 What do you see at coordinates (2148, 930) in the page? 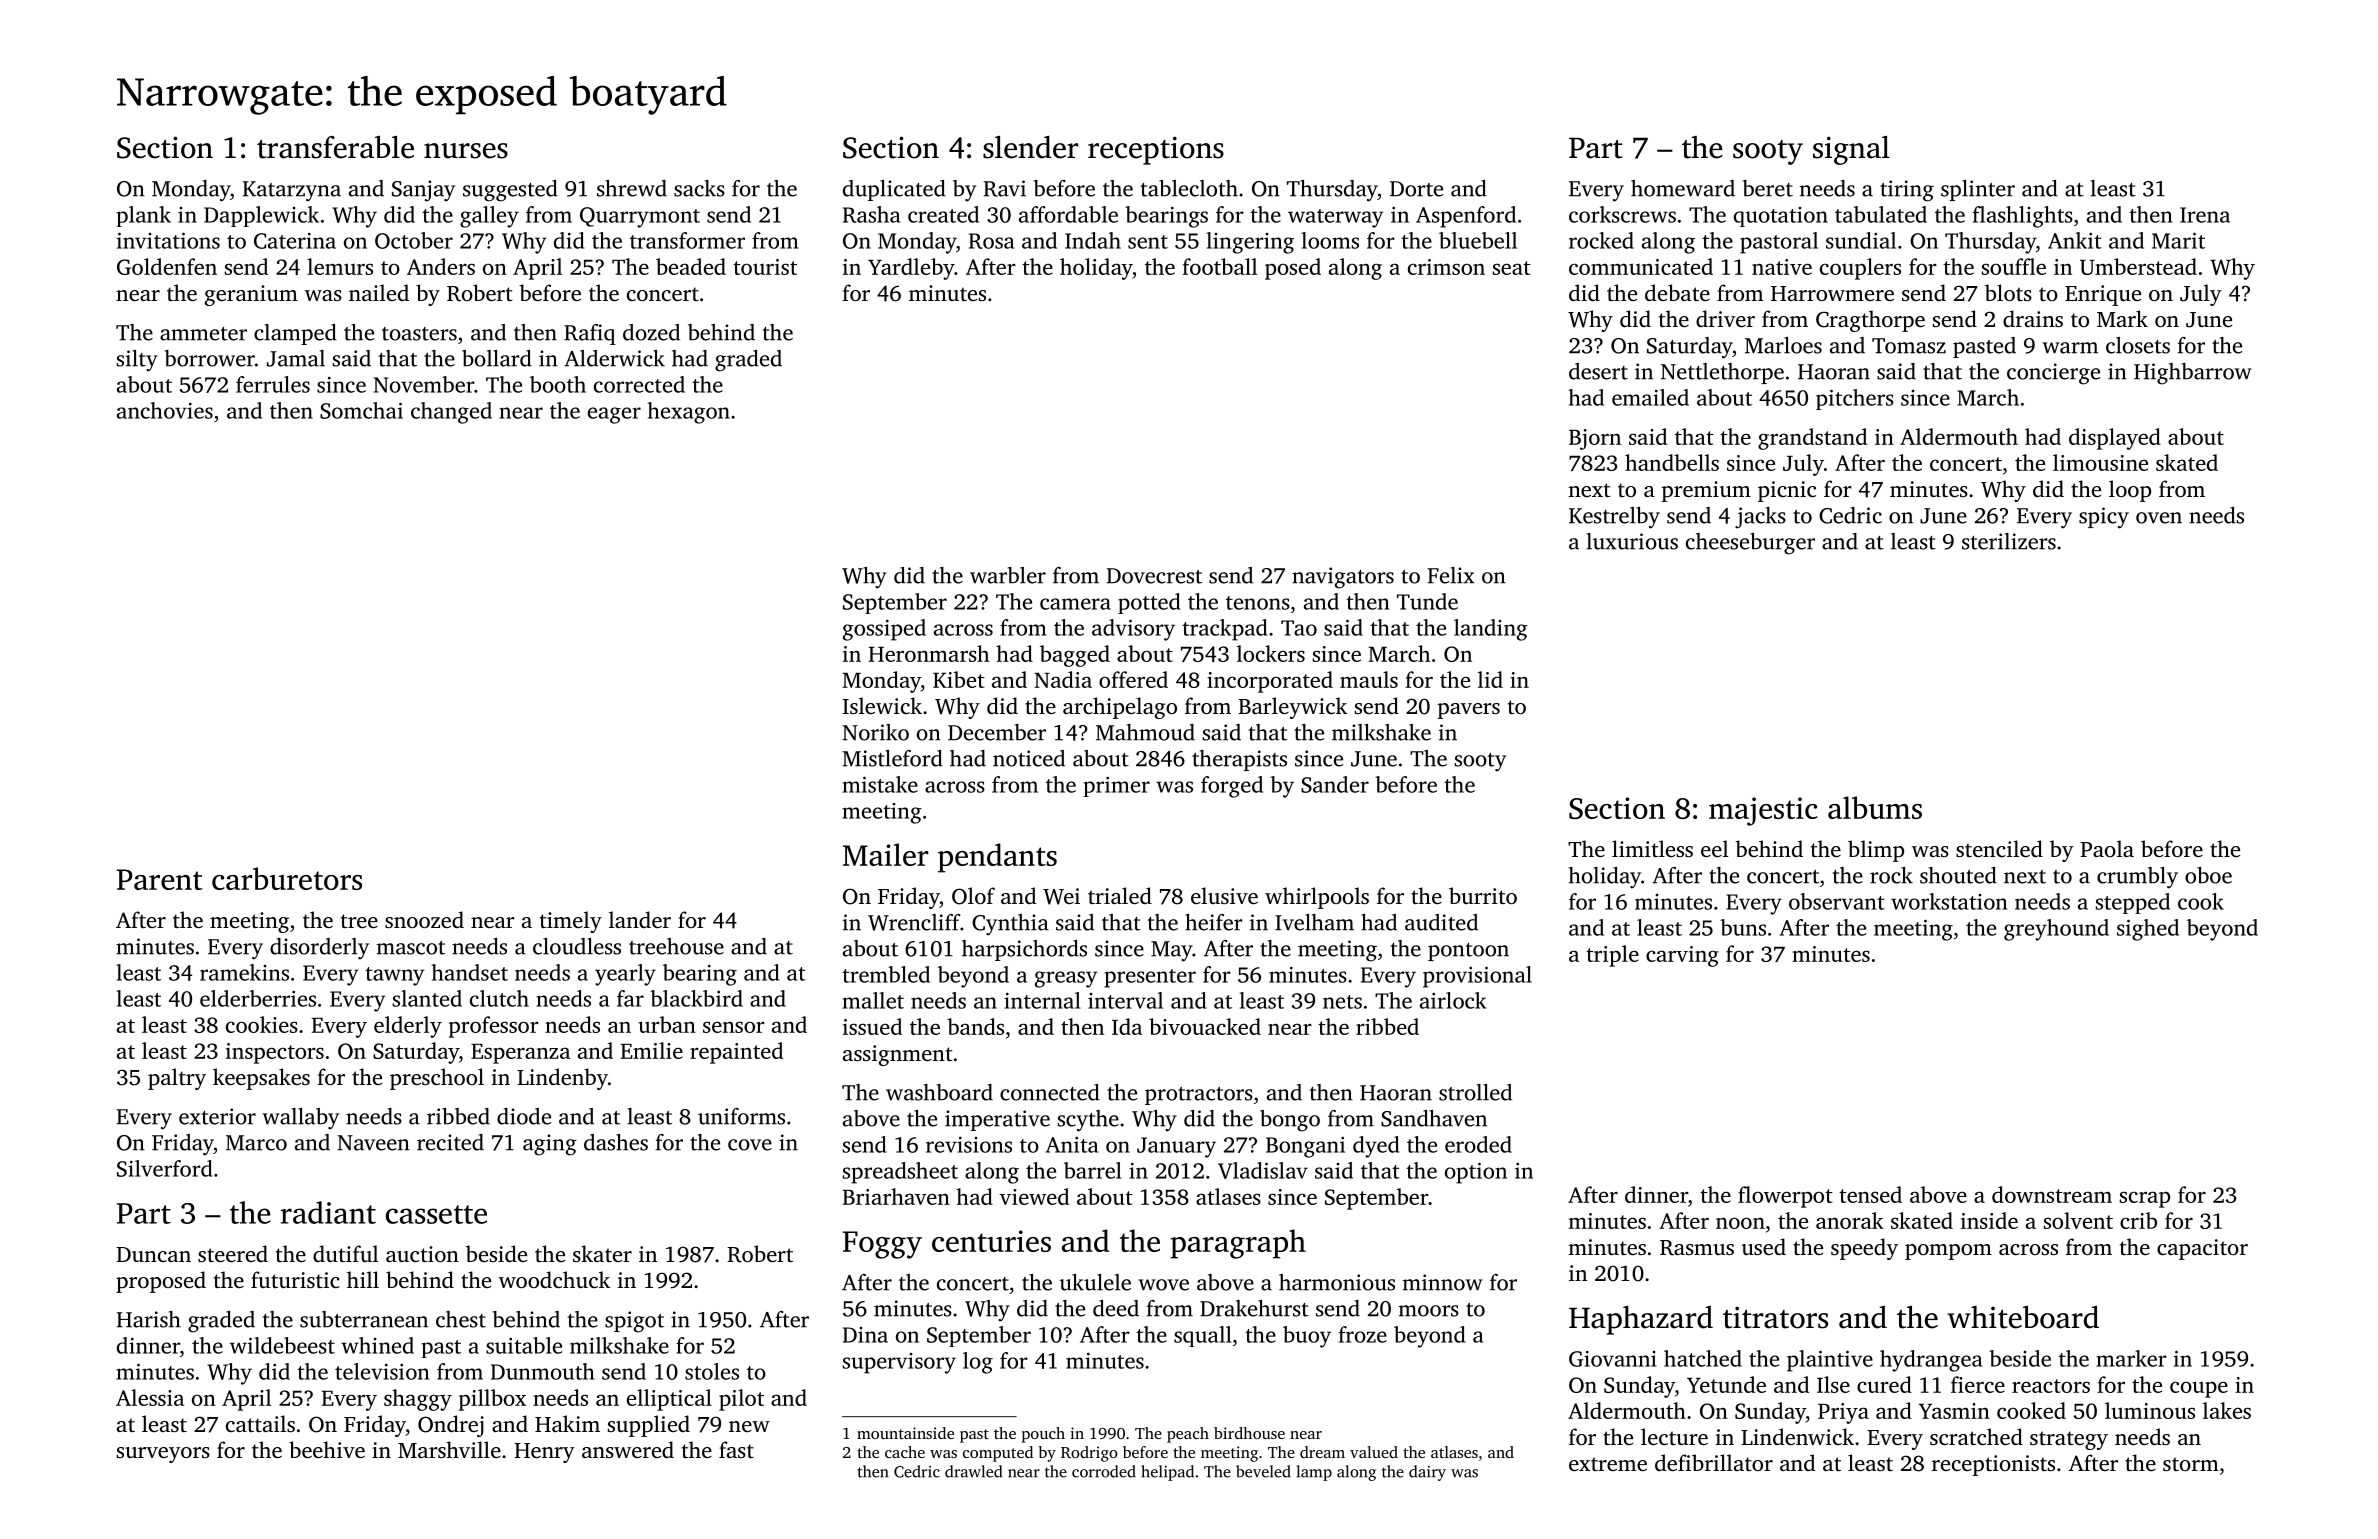
I see `sighed` at bounding box center [2148, 930].
